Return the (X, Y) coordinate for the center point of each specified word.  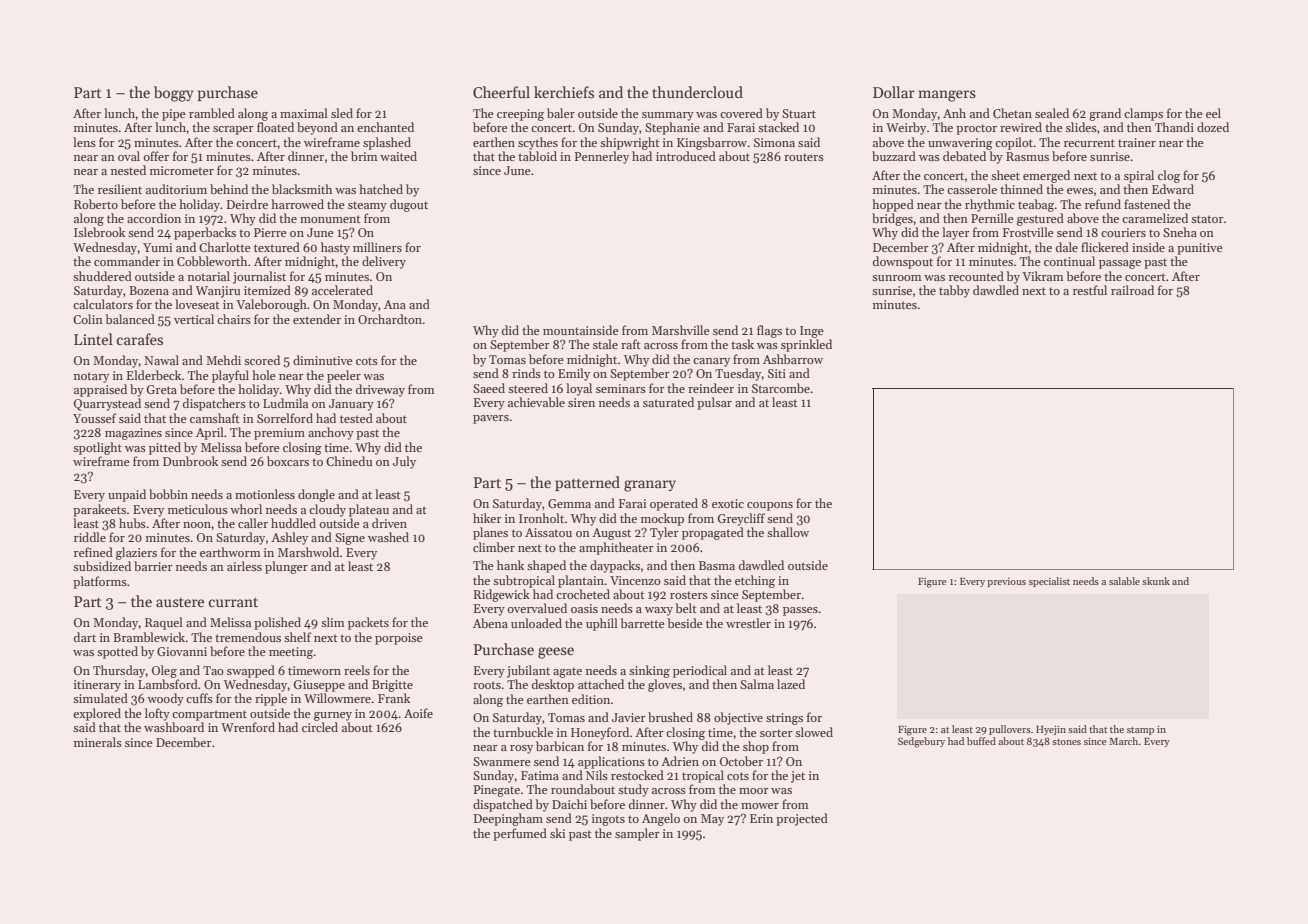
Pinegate (496, 791)
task (742, 344)
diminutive (323, 360)
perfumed (520, 834)
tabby (954, 291)
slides (1081, 127)
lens (84, 142)
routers (804, 157)
